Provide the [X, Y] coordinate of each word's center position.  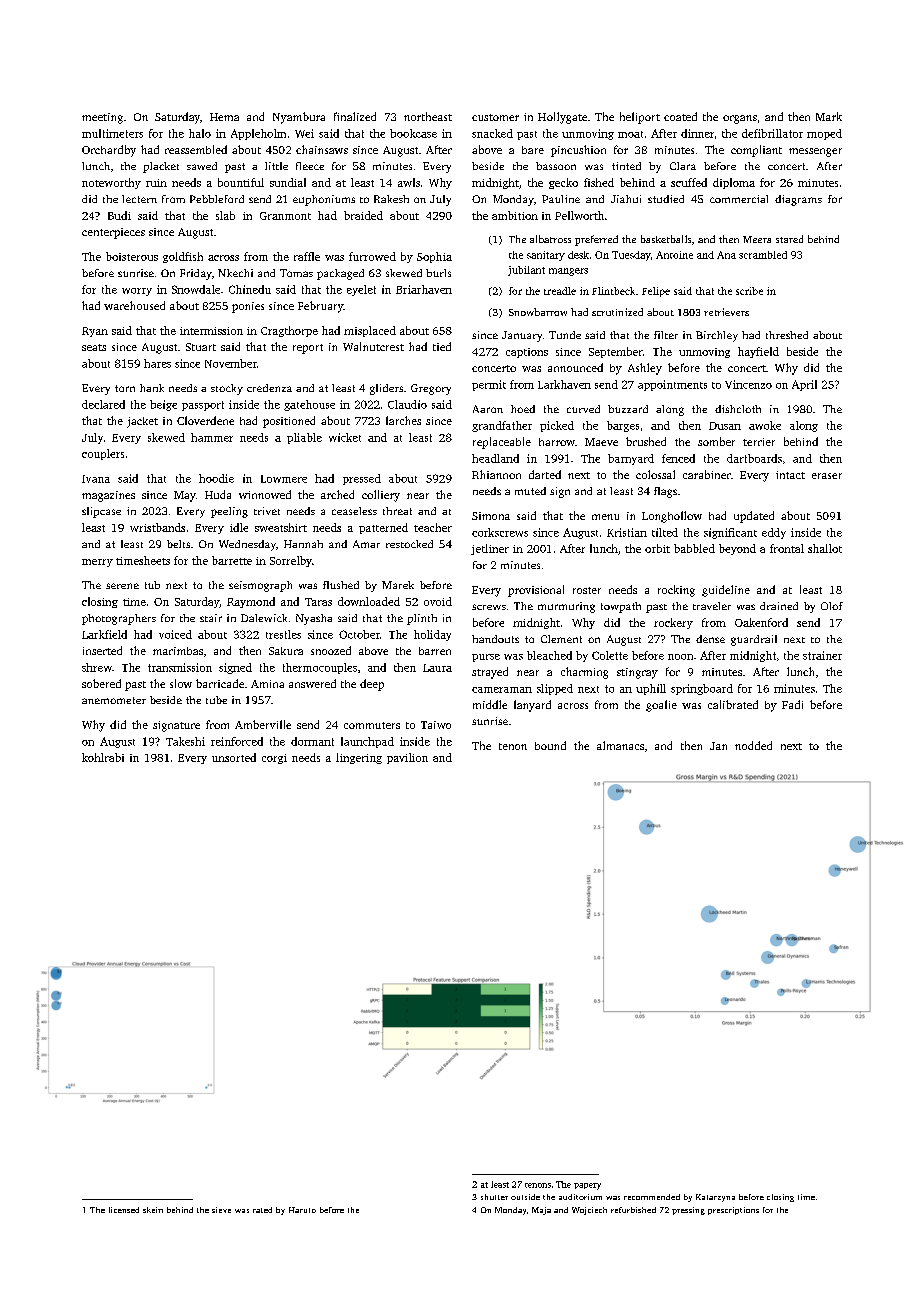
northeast [428, 116]
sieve [221, 1210]
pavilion [407, 758]
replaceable [502, 443]
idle [239, 527]
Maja [541, 1211]
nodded [753, 745]
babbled [694, 548]
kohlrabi [103, 757]
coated [680, 116]
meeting [102, 118]
